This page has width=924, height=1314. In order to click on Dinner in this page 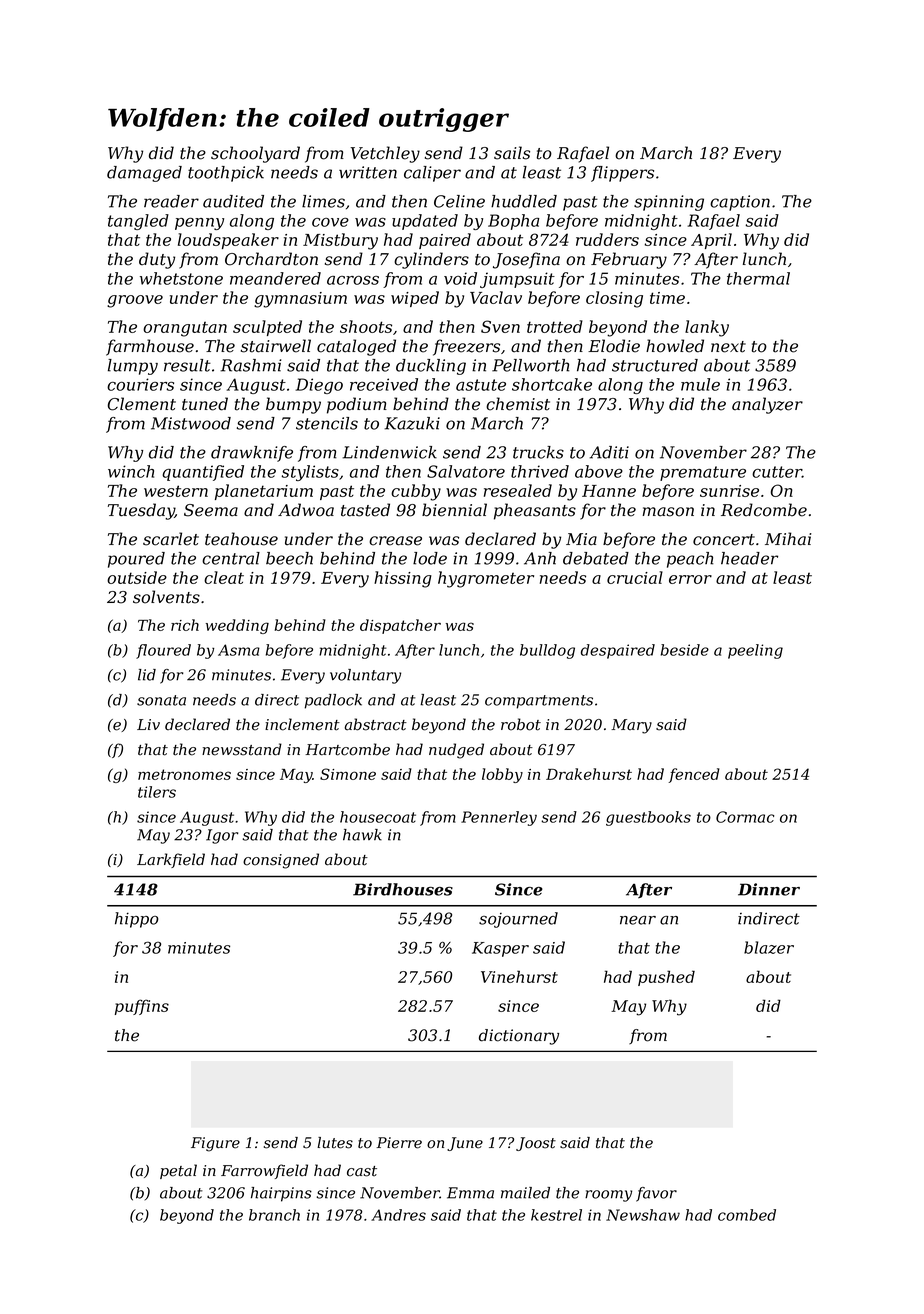, I will do `click(769, 889)`.
